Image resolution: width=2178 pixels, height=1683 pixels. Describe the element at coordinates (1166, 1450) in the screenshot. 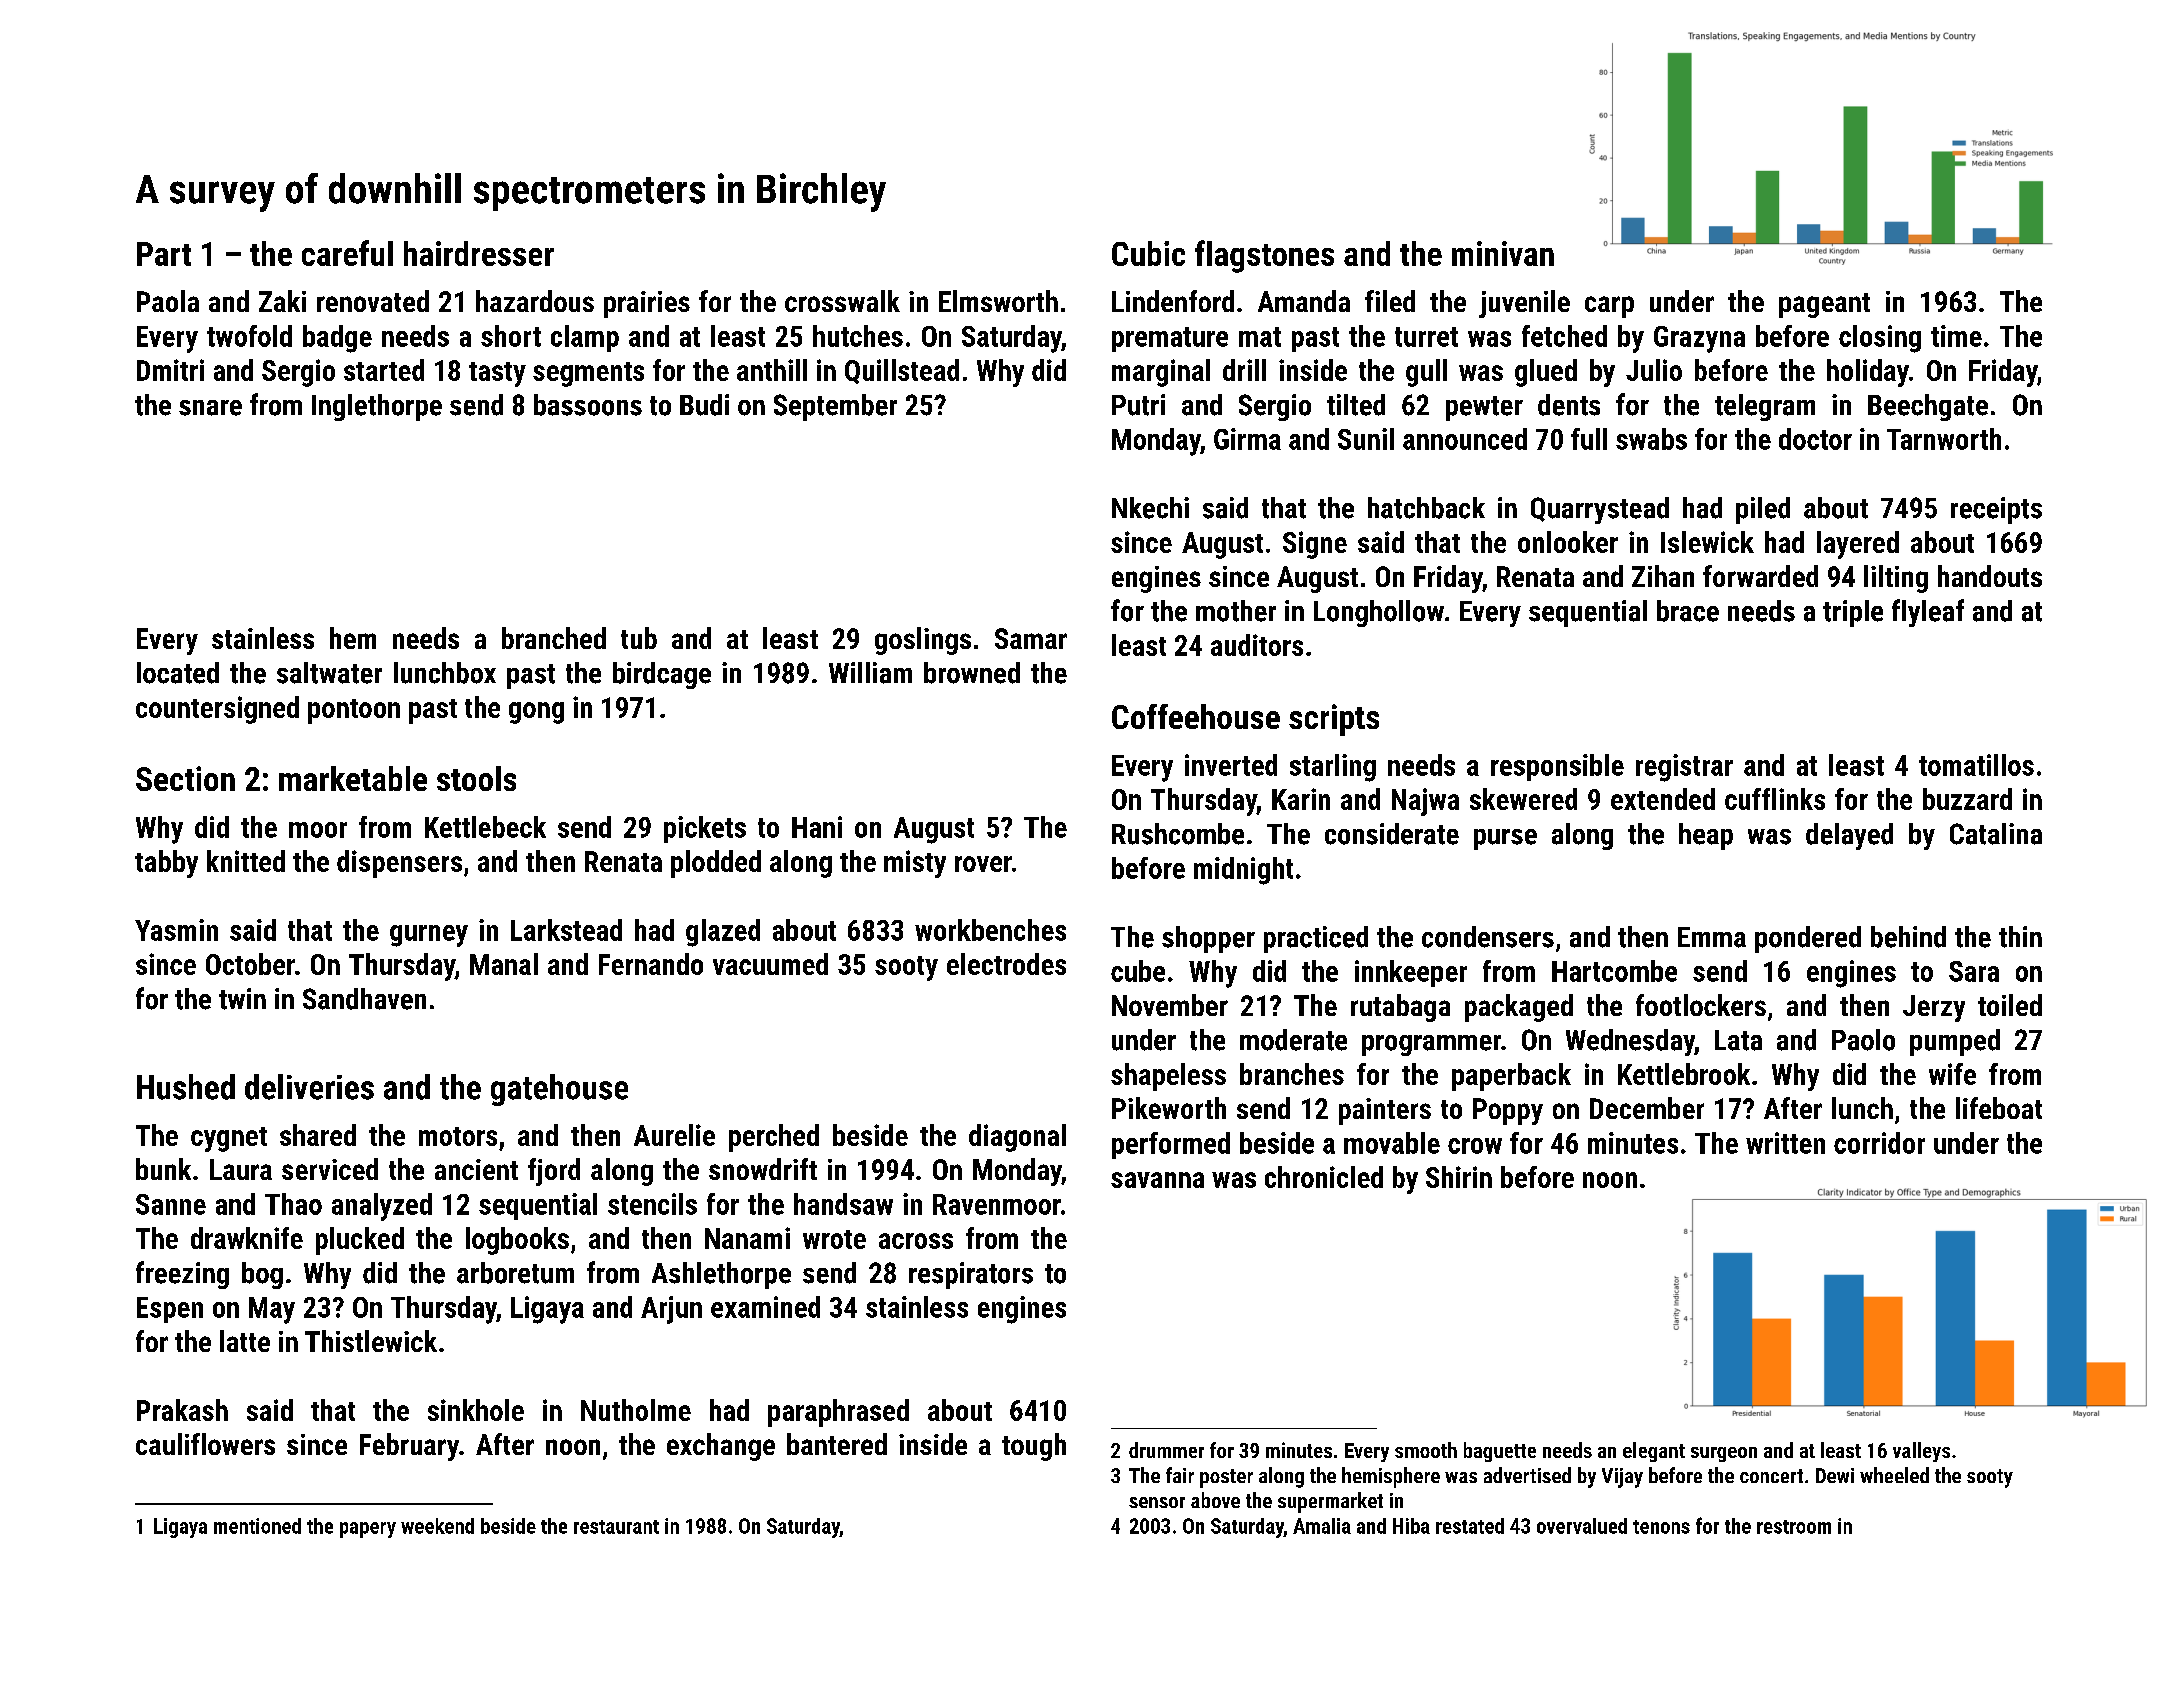

I see `drummer` at that location.
